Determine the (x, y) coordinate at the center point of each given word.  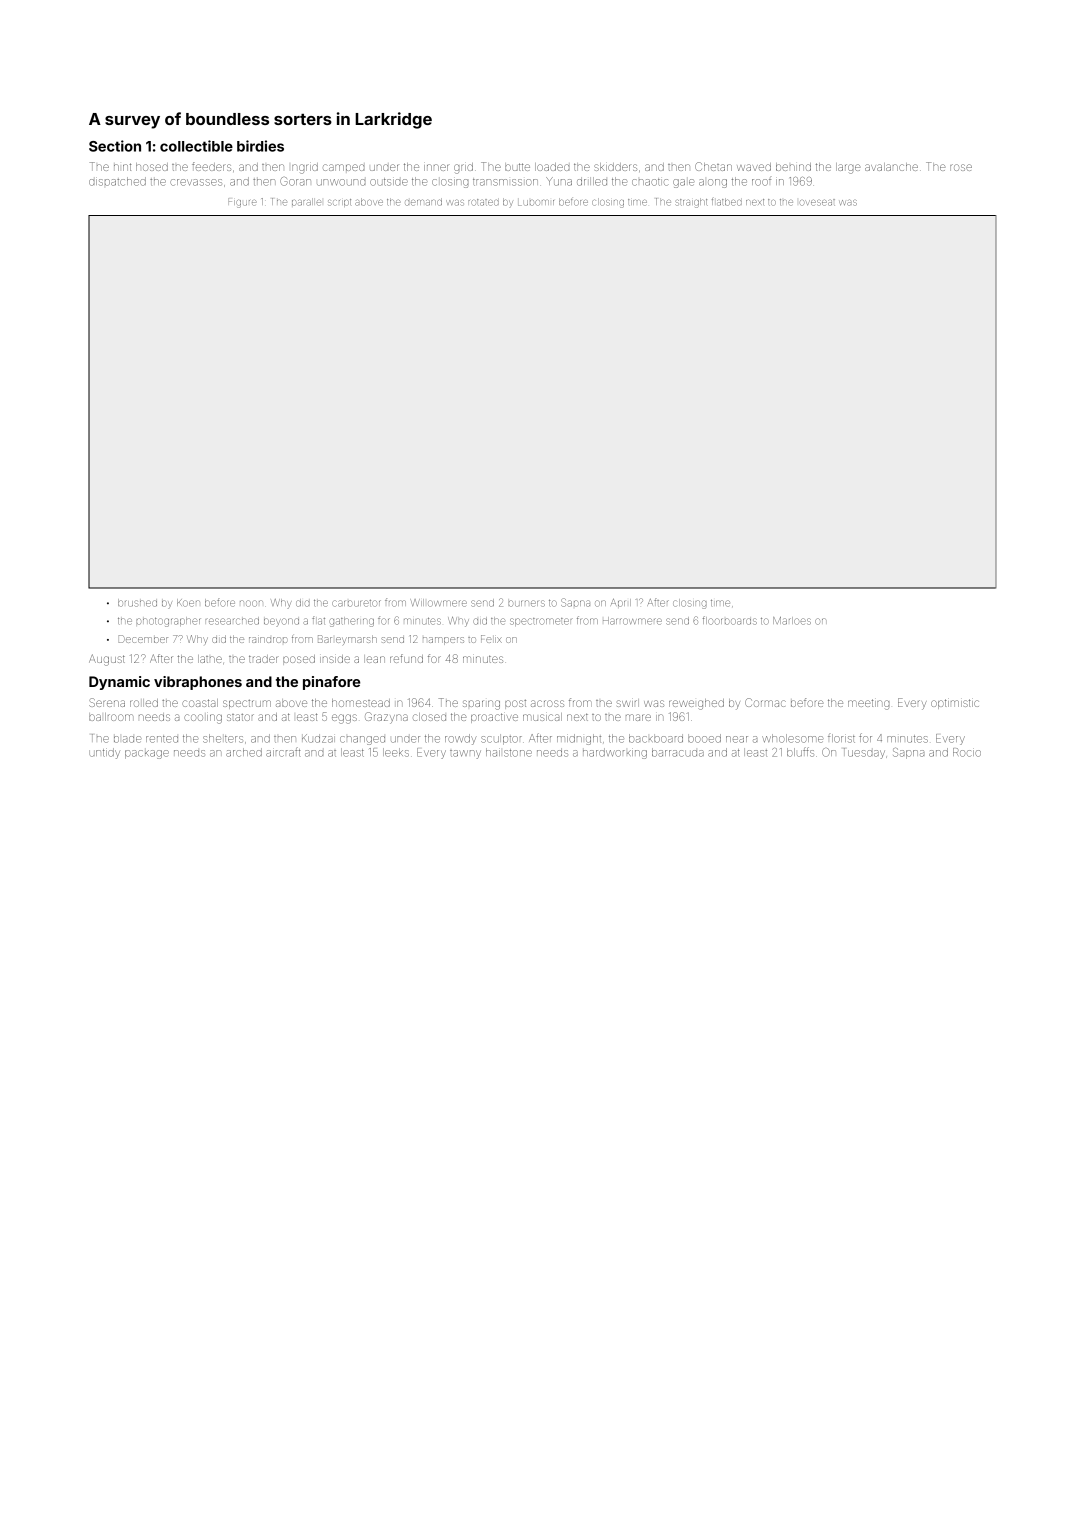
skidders (615, 167)
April (621, 603)
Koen (188, 603)
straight (691, 203)
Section (115, 146)
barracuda (678, 752)
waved (754, 167)
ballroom (110, 717)
